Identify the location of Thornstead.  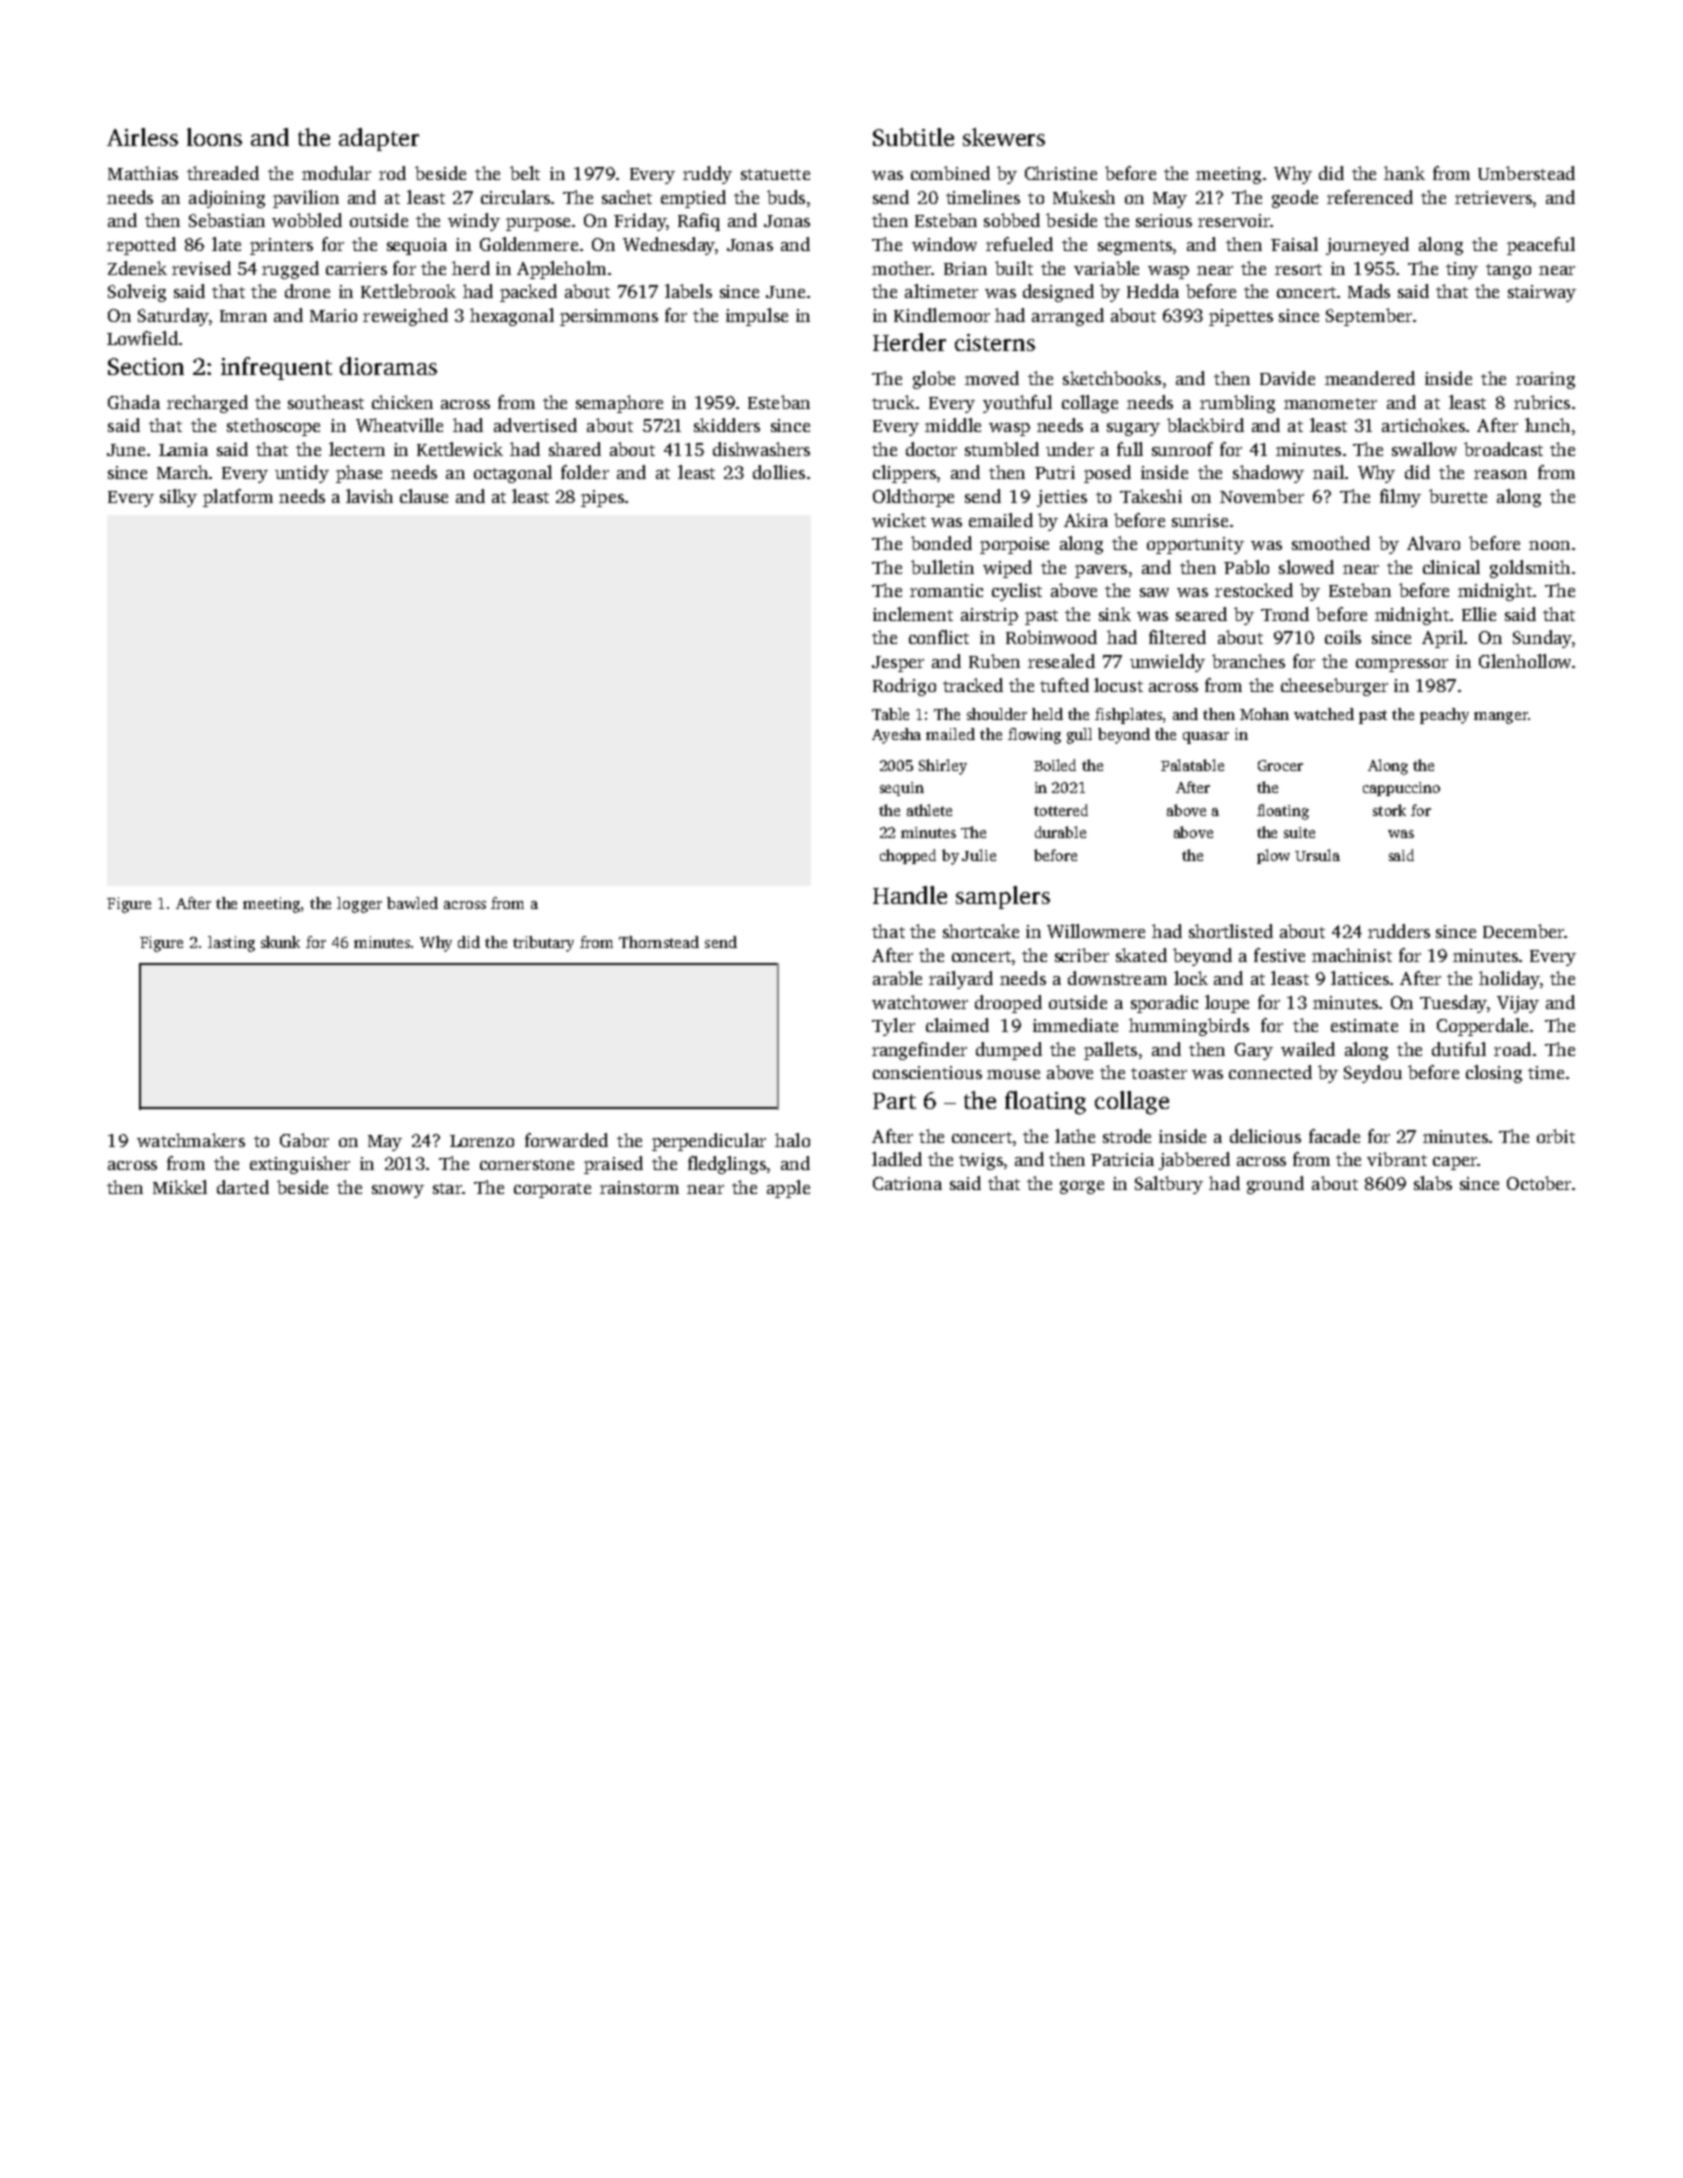
(659, 942).
